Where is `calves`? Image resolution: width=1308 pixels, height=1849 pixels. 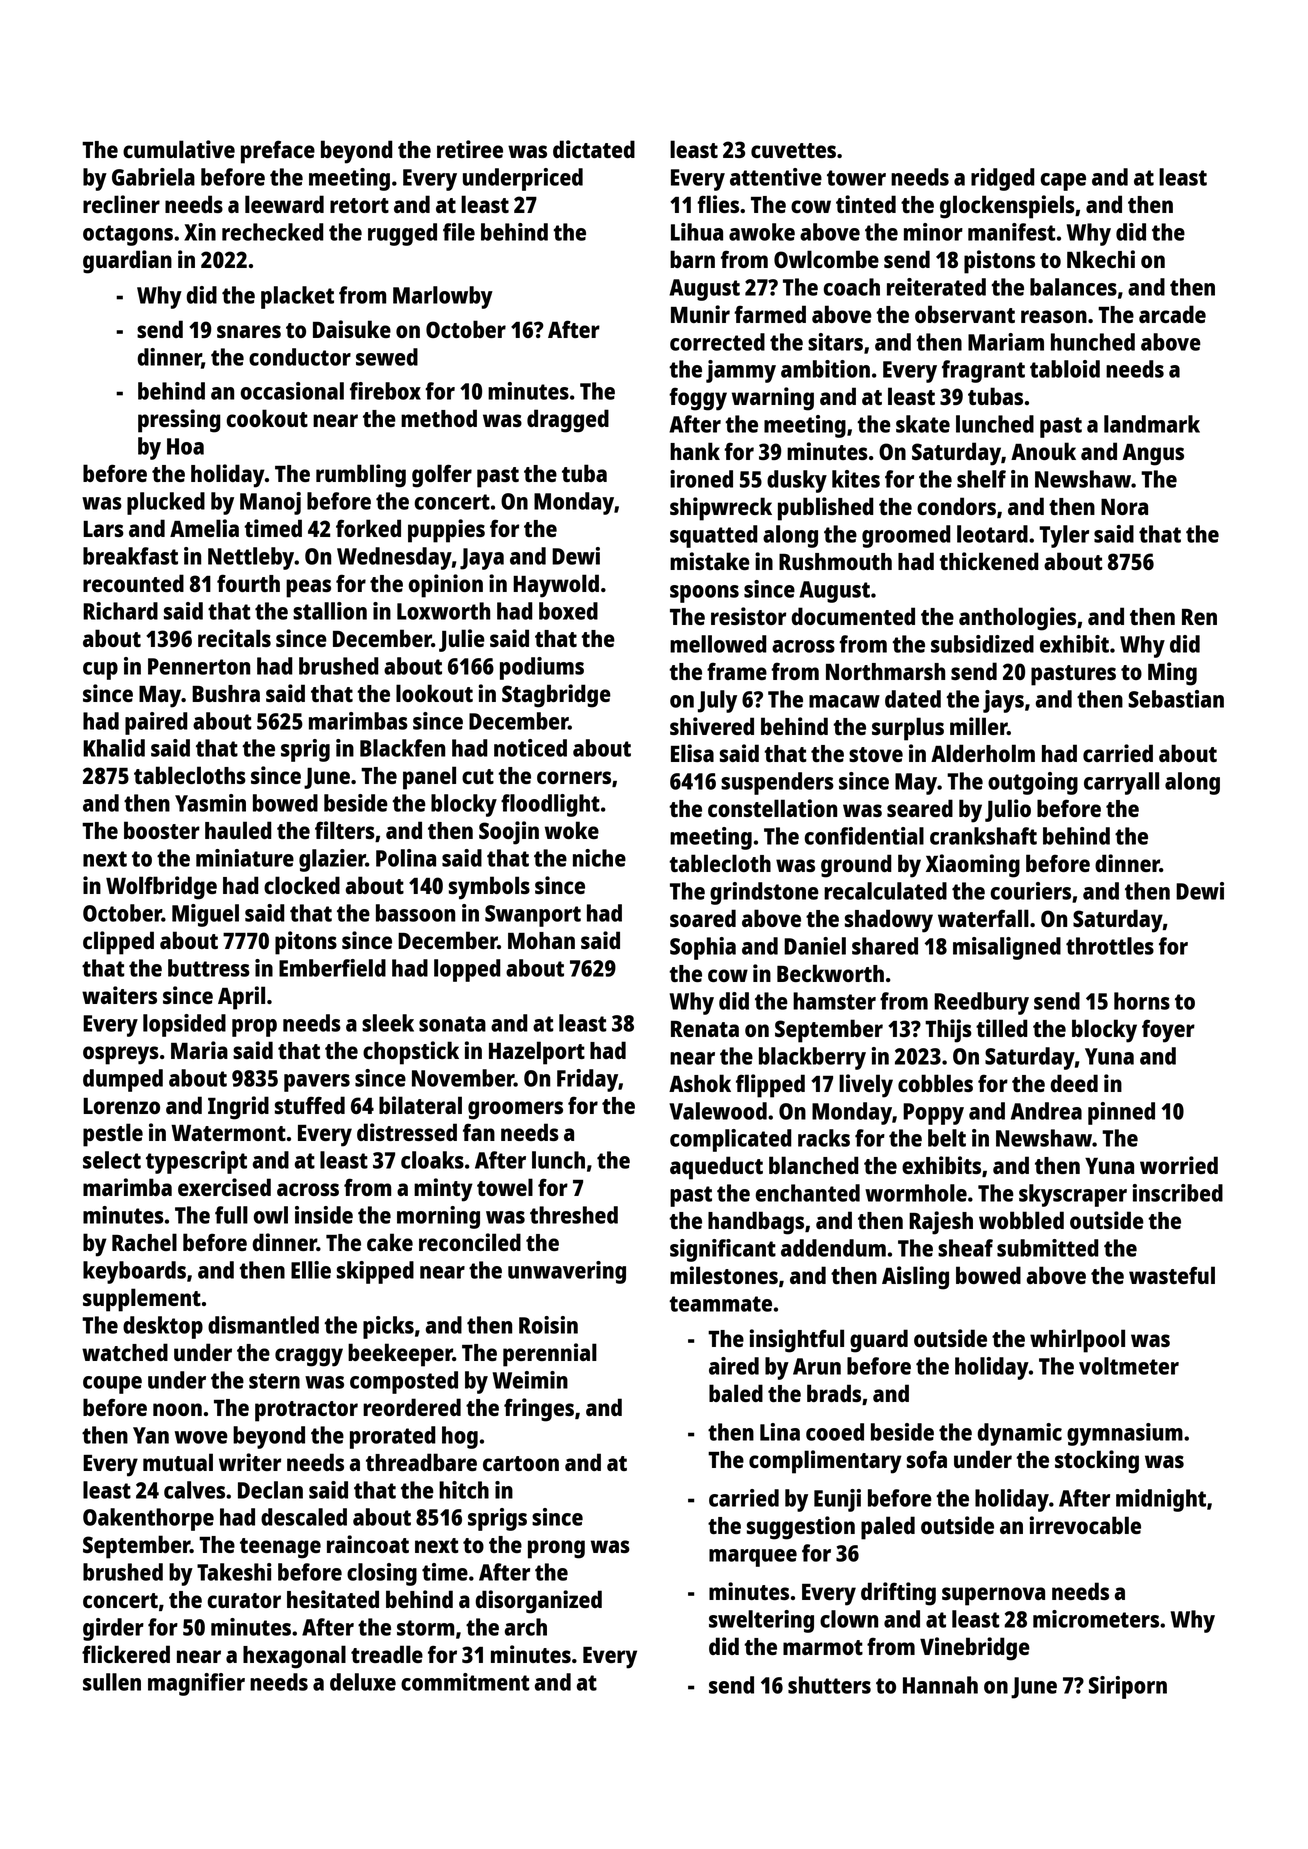 calves is located at coordinates (194, 1490).
